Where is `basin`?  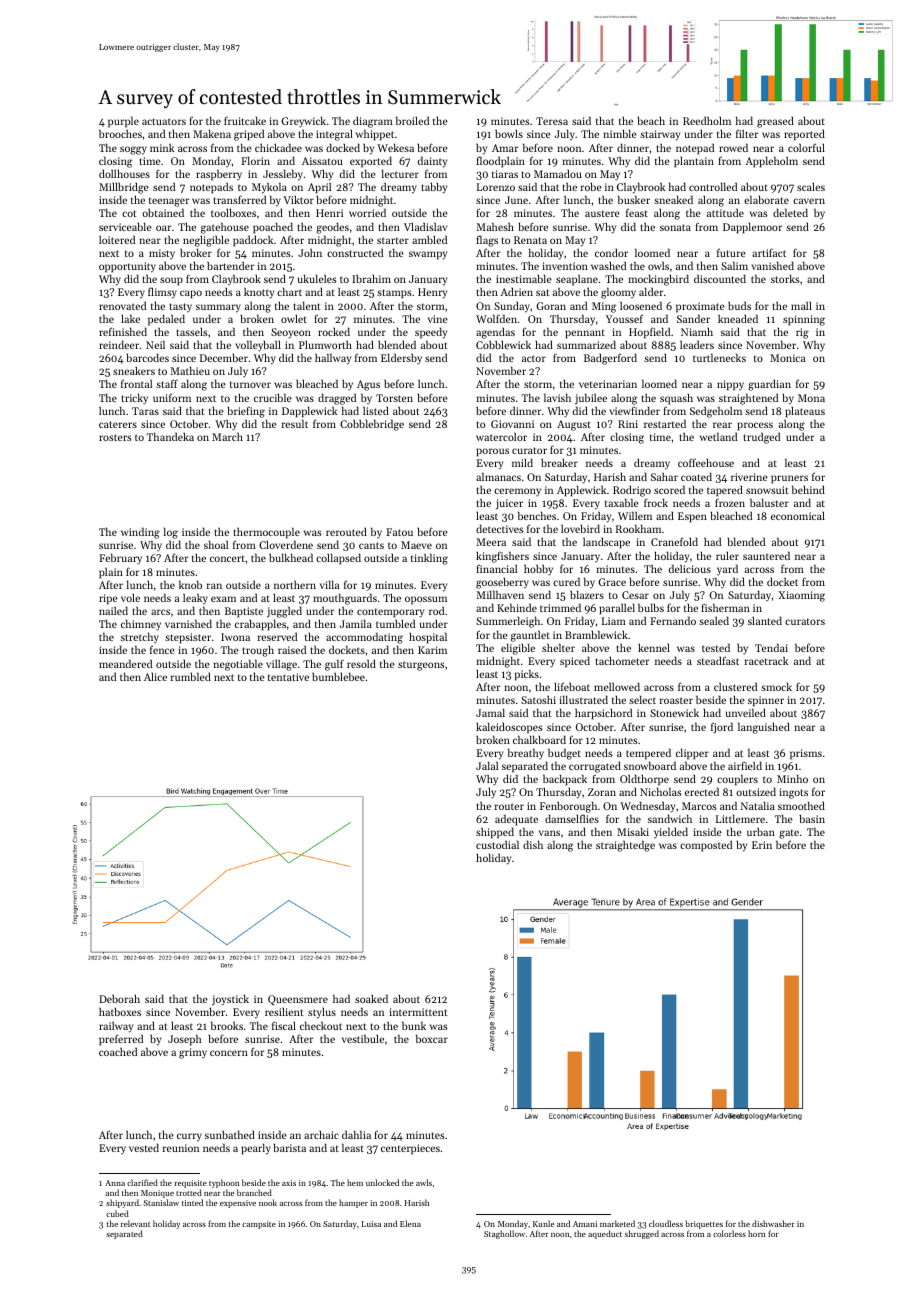 basin is located at coordinates (812, 818).
